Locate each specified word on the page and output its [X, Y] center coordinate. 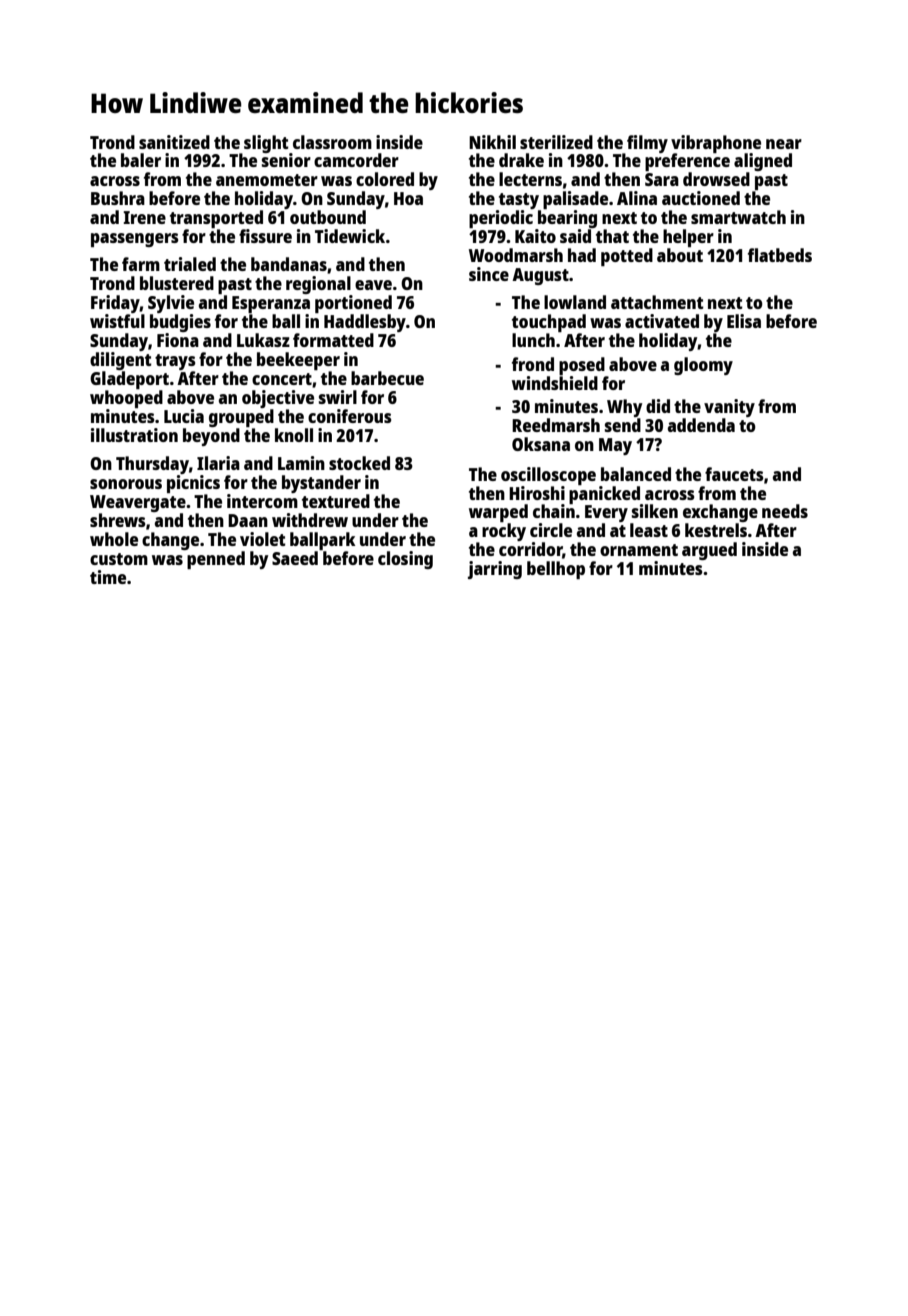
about [680, 255]
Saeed [295, 558]
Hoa [408, 198]
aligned [763, 162]
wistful [117, 321]
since [489, 274]
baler [141, 160]
